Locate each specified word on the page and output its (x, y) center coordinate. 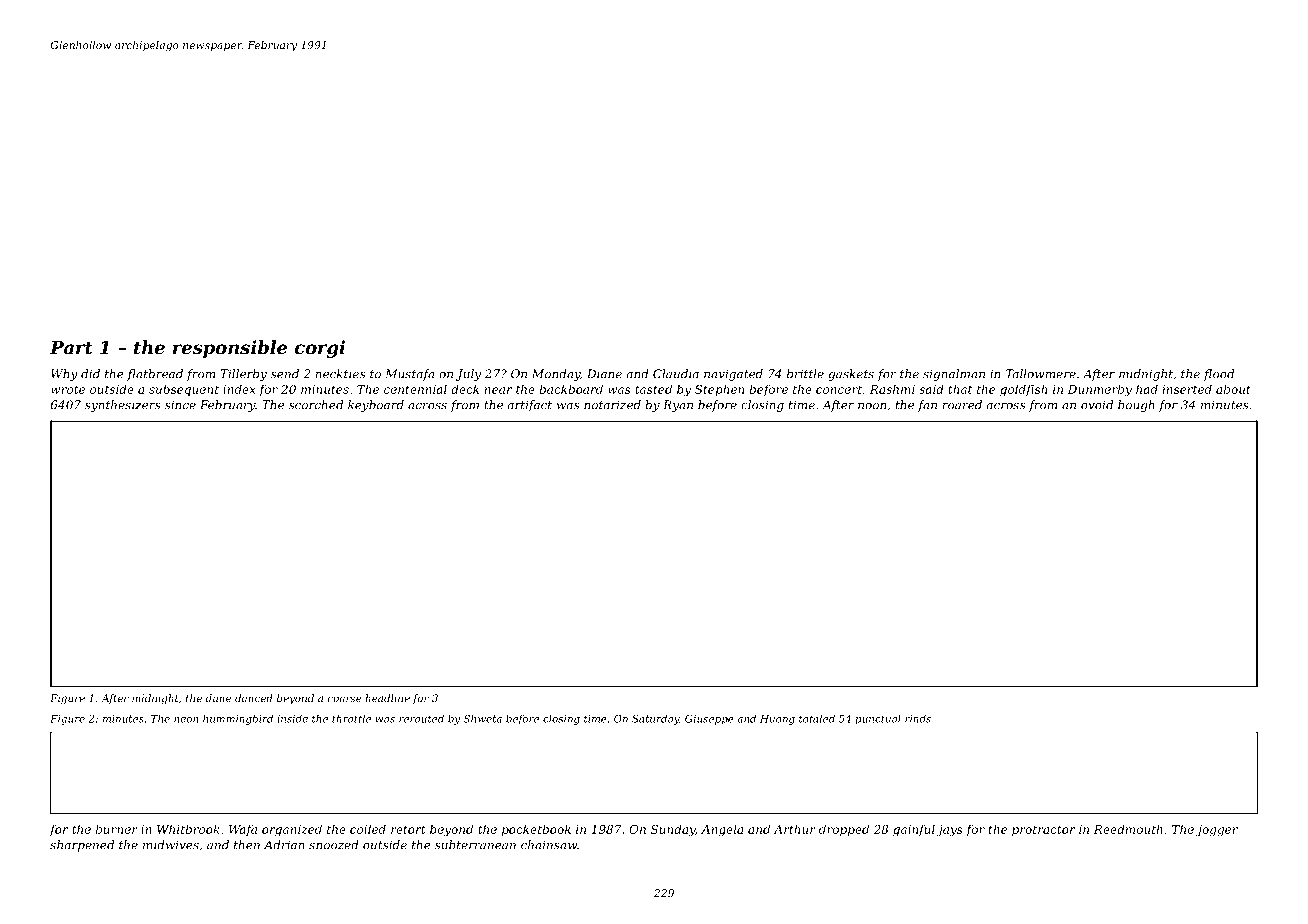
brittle (805, 374)
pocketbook (536, 830)
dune (218, 698)
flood (1218, 375)
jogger (1217, 831)
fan (927, 406)
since (180, 405)
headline (387, 698)
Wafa (243, 830)
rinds (918, 719)
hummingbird (238, 720)
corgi (320, 349)
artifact (529, 406)
